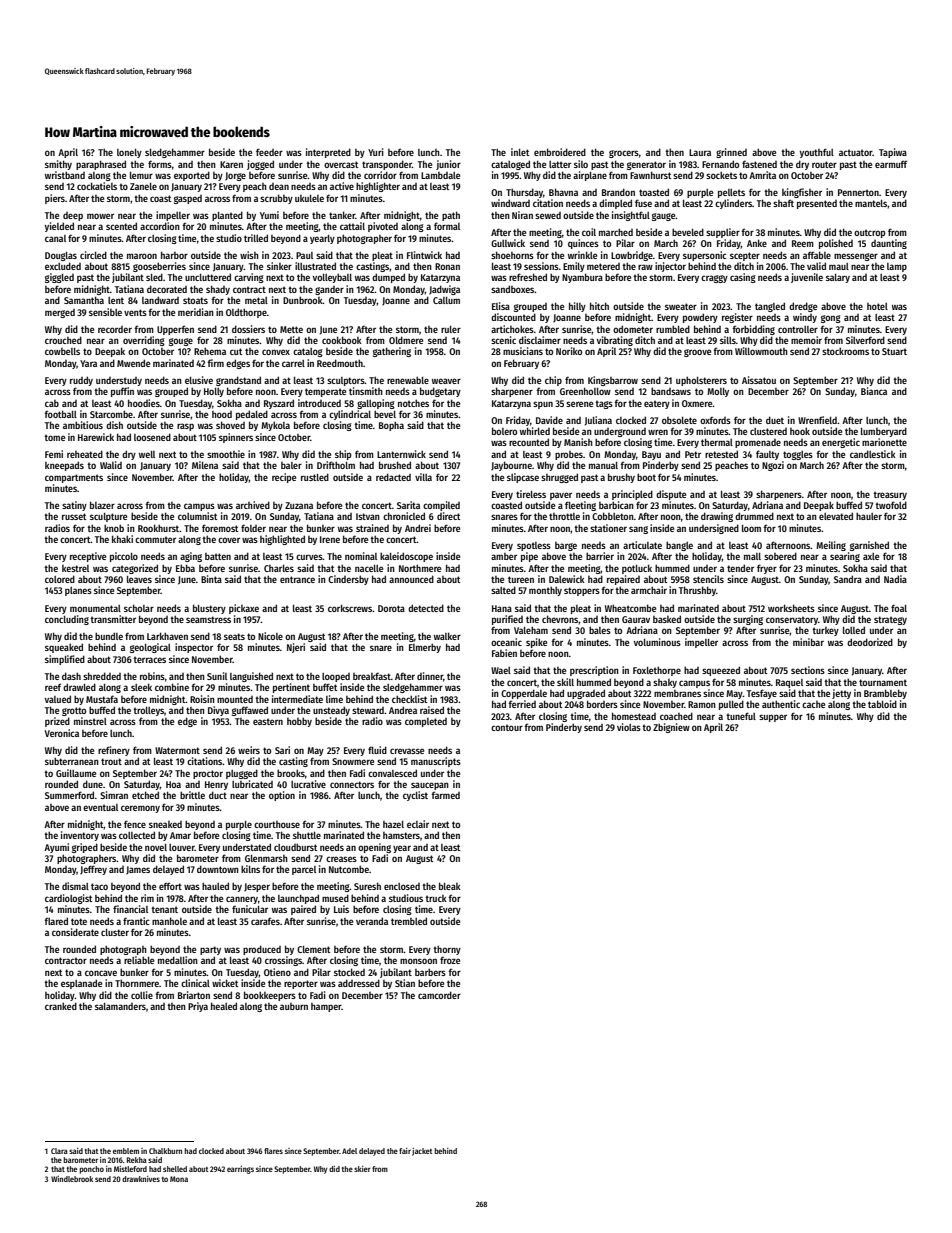 Image resolution: width=952 pixels, height=1233 pixels. I want to click on Chalkburn, so click(165, 1151).
